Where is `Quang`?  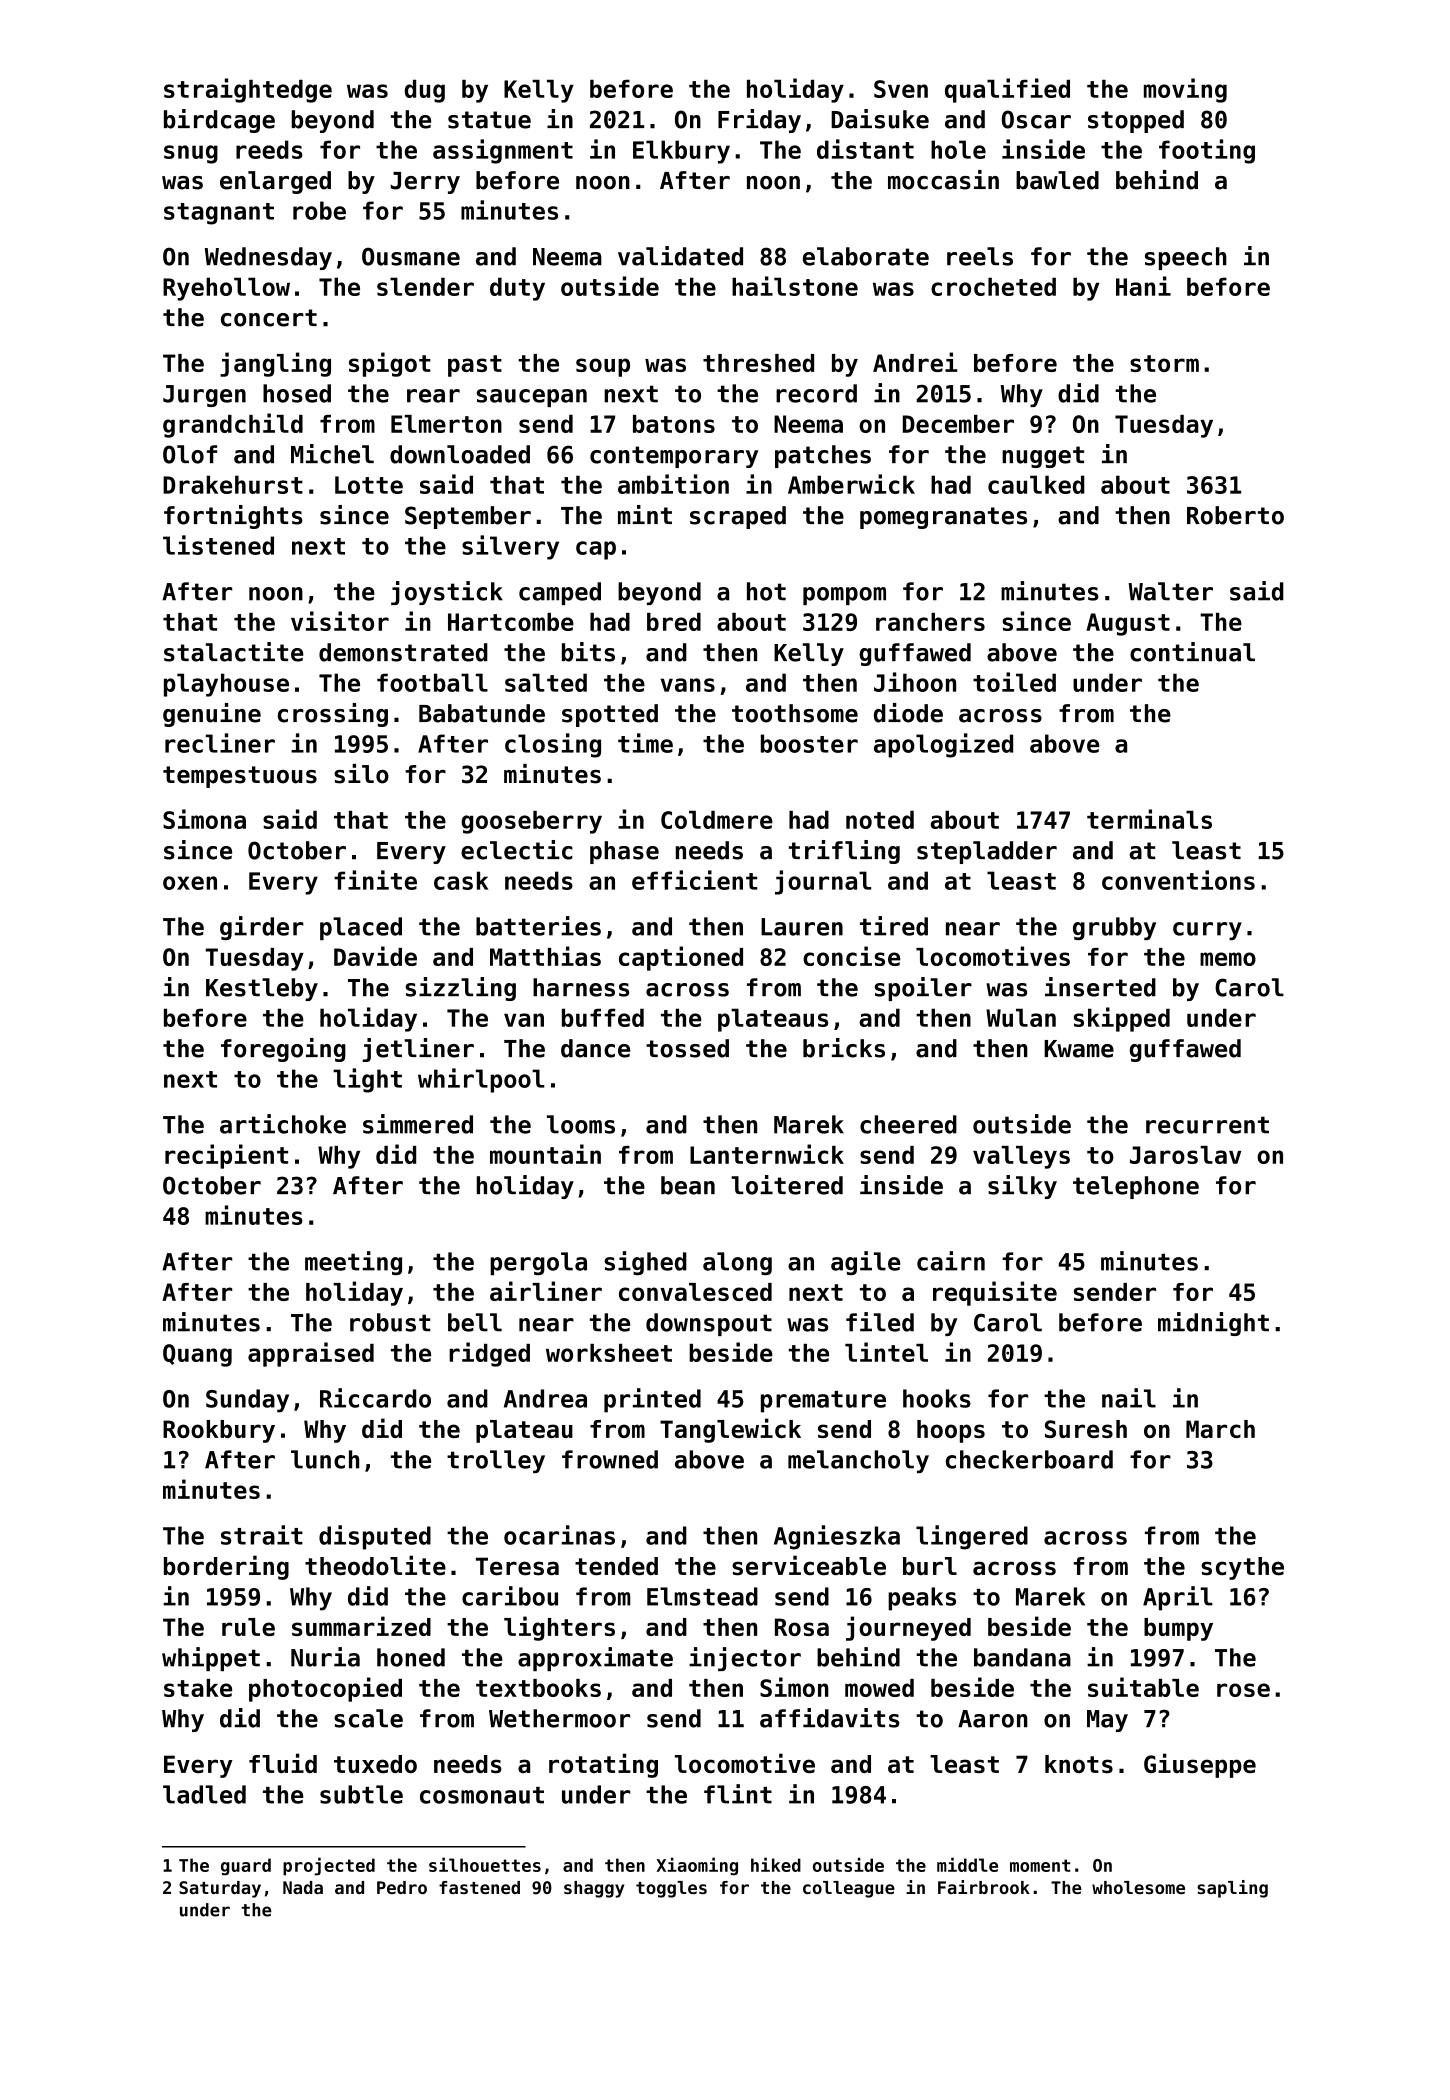 Quang is located at coordinates (197, 1355).
